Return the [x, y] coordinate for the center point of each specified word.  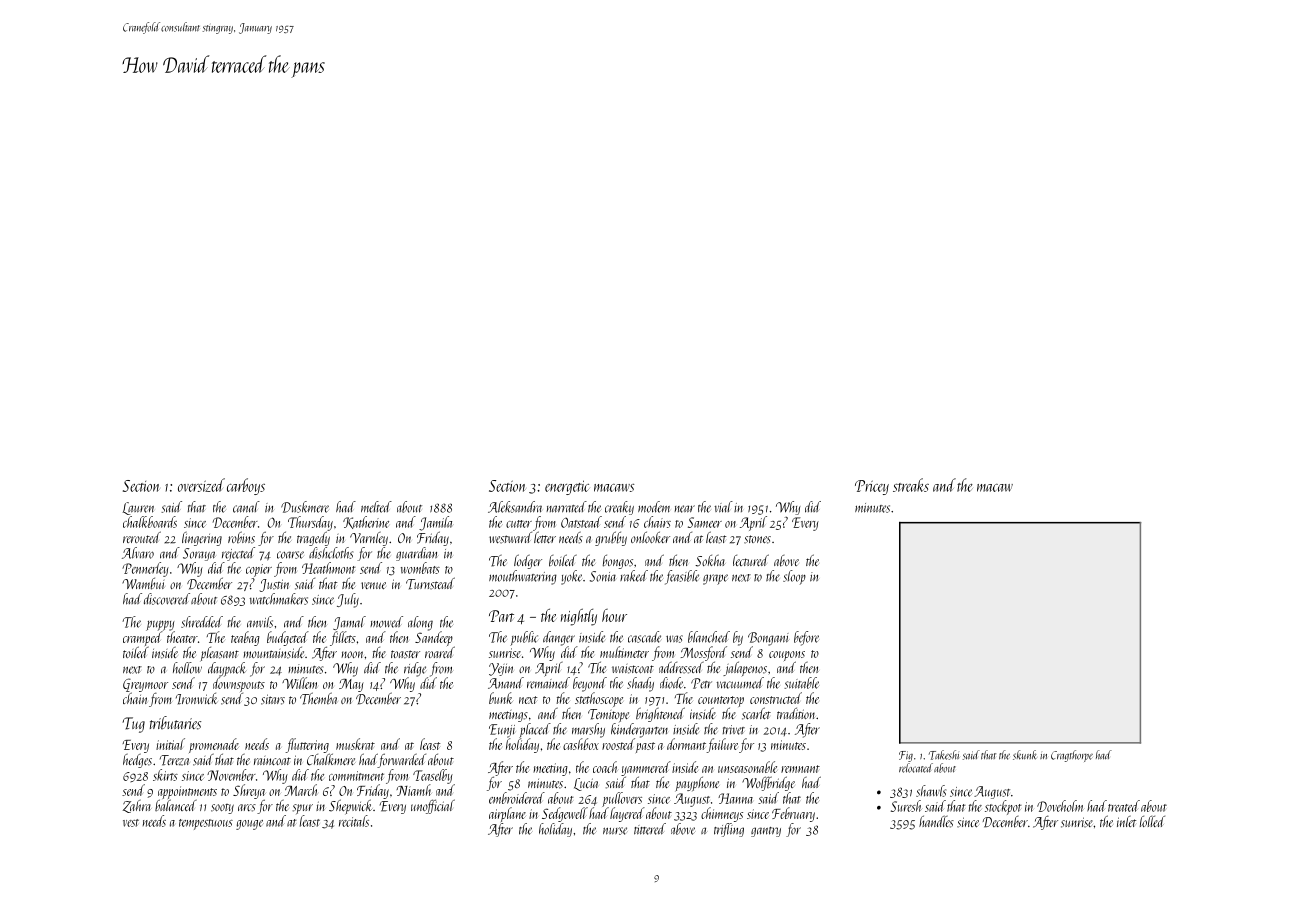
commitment [356, 776]
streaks [911, 485]
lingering [202, 539]
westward [510, 538]
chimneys [722, 814]
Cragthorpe [1072, 756]
